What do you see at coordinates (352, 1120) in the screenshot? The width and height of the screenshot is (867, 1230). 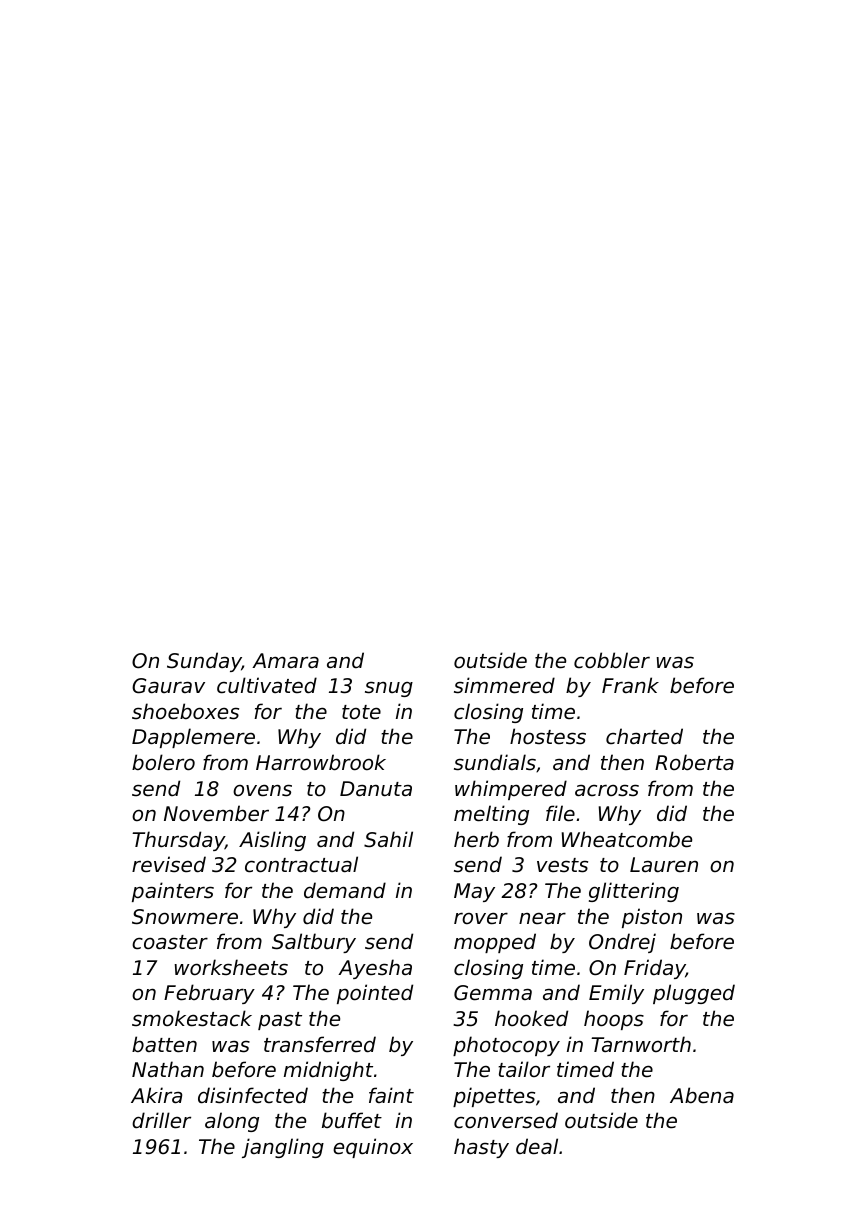 I see `buffet` at bounding box center [352, 1120].
